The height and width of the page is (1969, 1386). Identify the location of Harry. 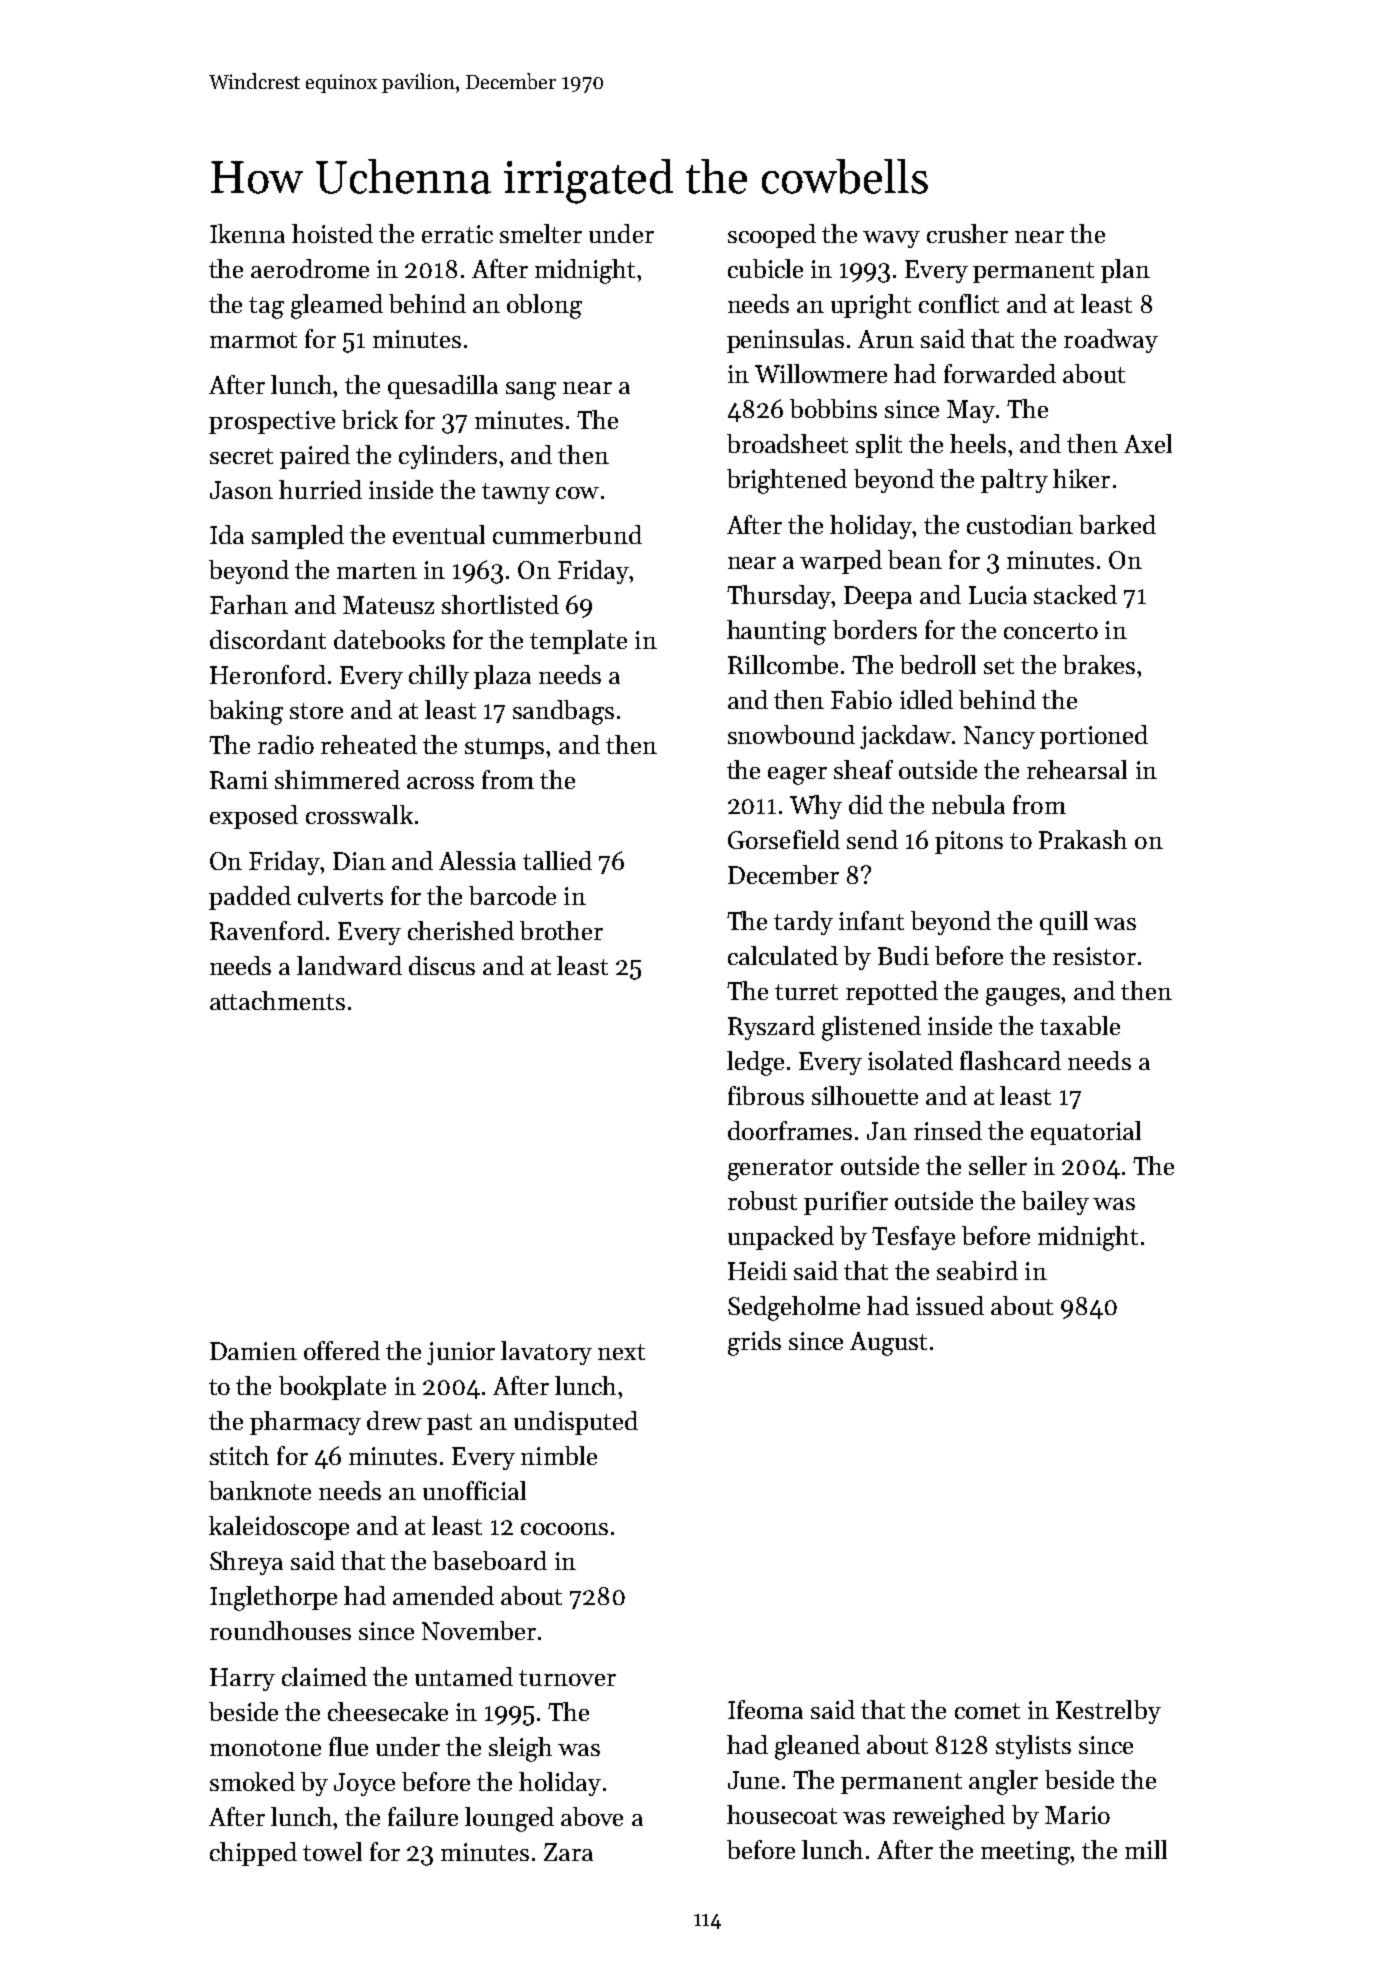
(242, 1679).
